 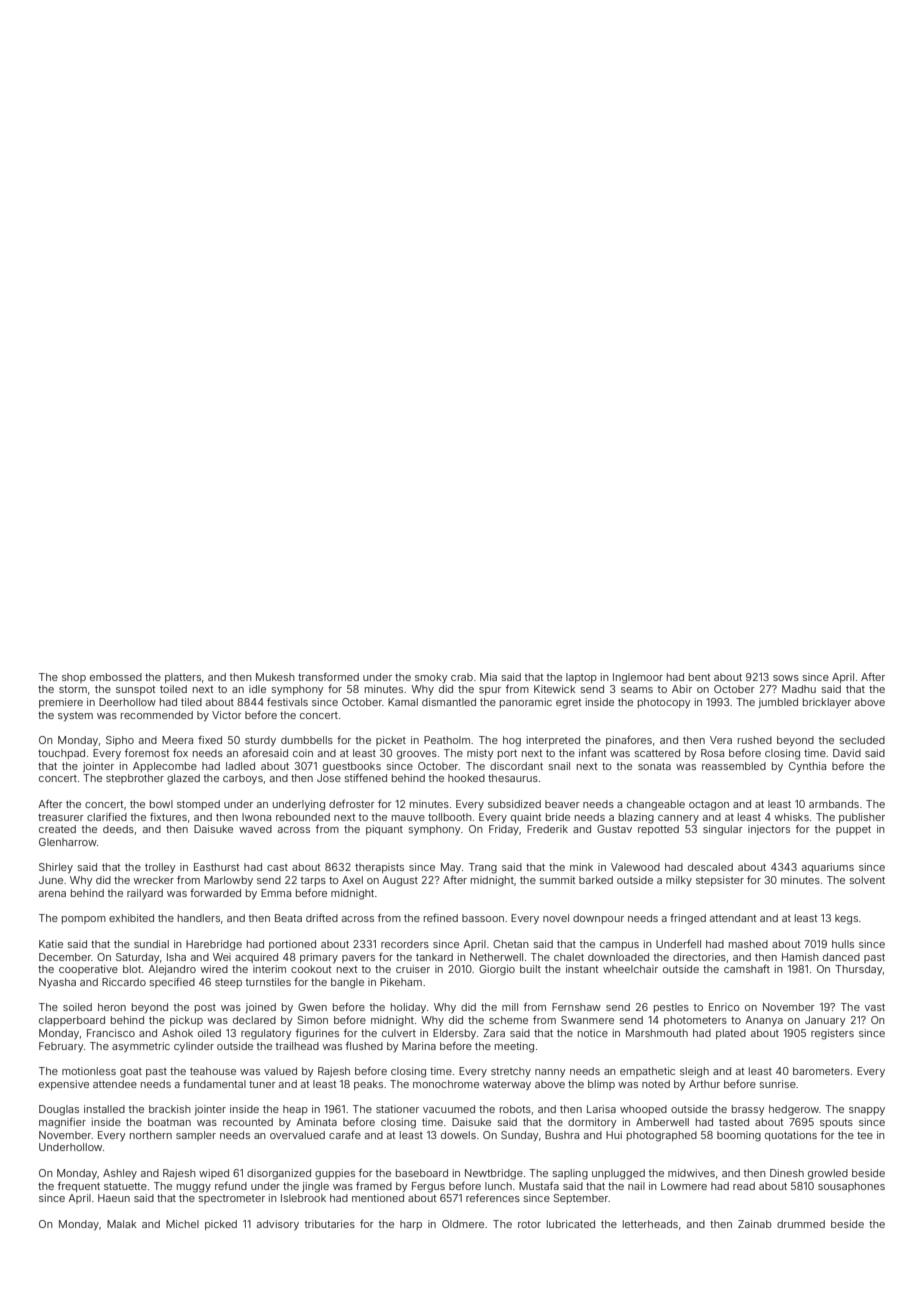 What do you see at coordinates (695, 1021) in the document?
I see `photometers` at bounding box center [695, 1021].
